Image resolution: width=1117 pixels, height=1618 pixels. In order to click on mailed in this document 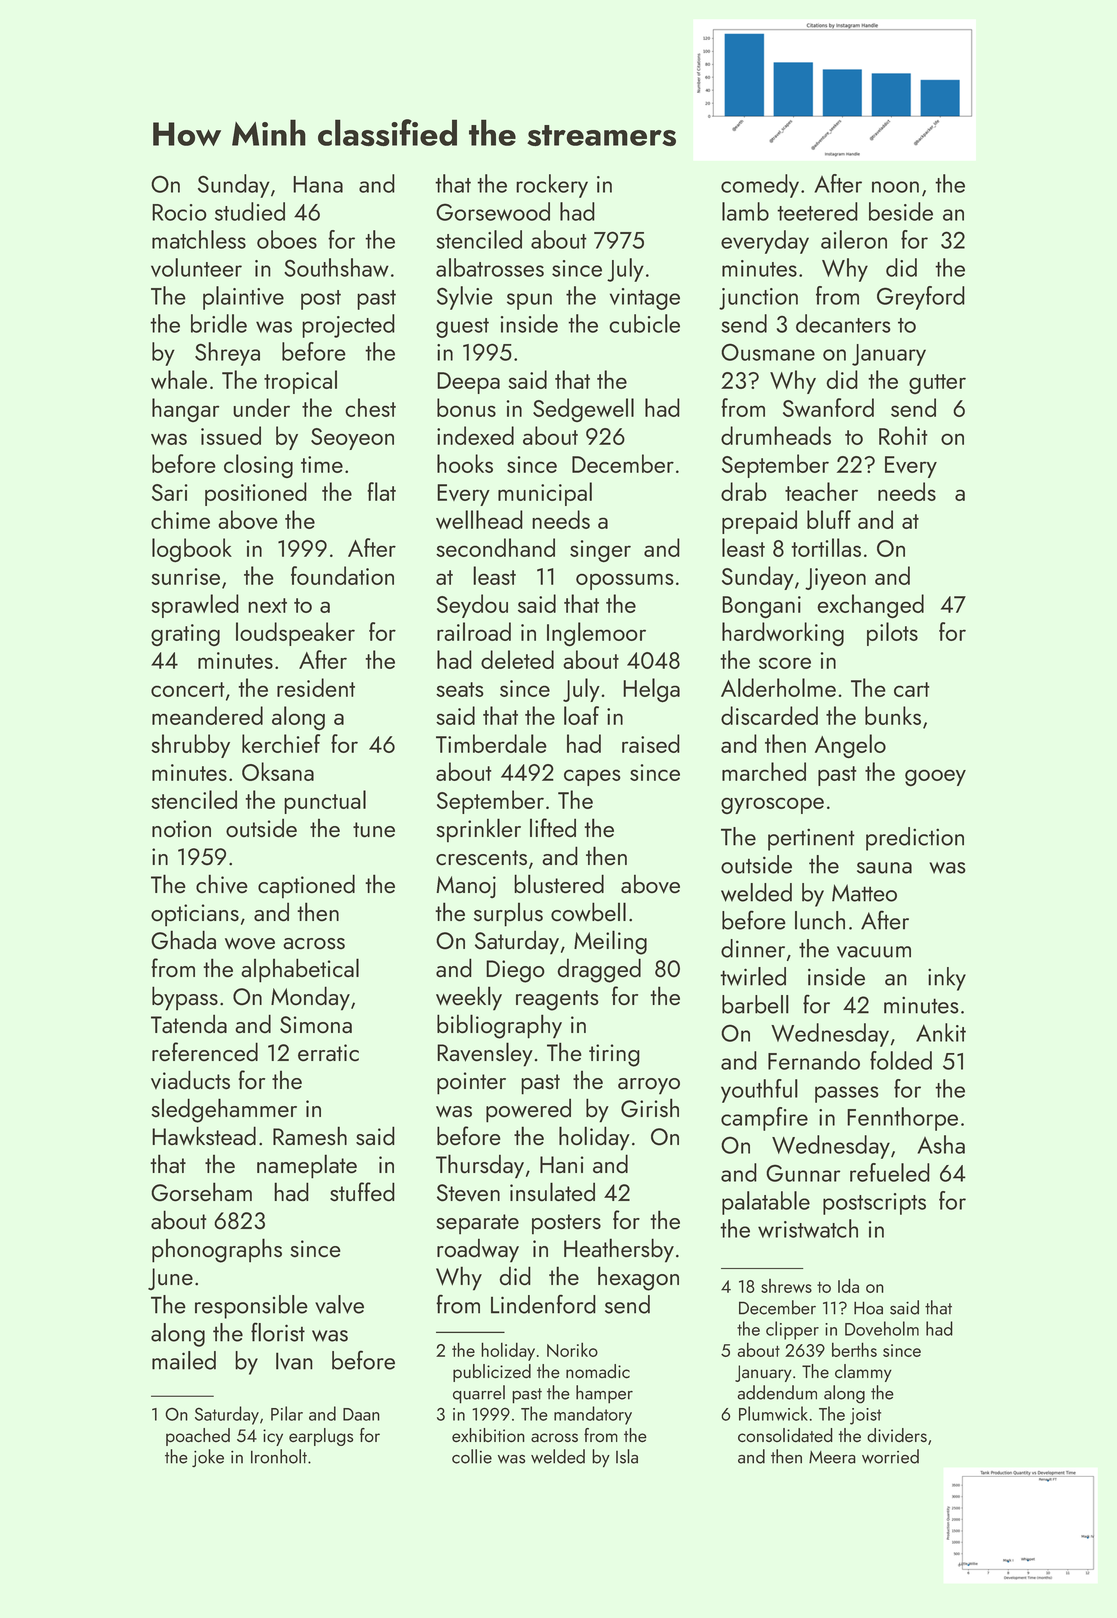, I will do `click(184, 1360)`.
